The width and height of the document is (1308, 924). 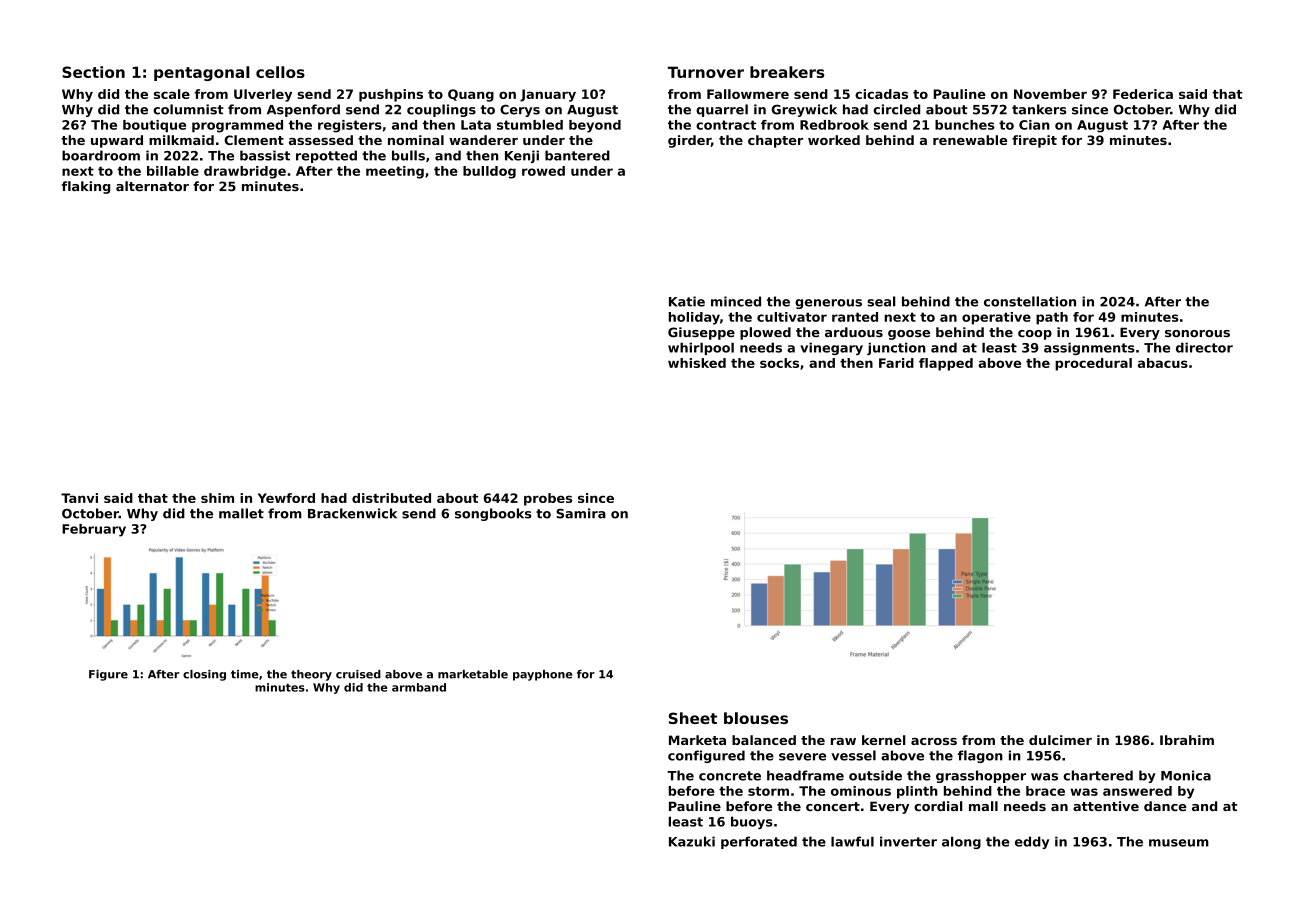 What do you see at coordinates (245, 172) in the document?
I see `drawbridge` at bounding box center [245, 172].
